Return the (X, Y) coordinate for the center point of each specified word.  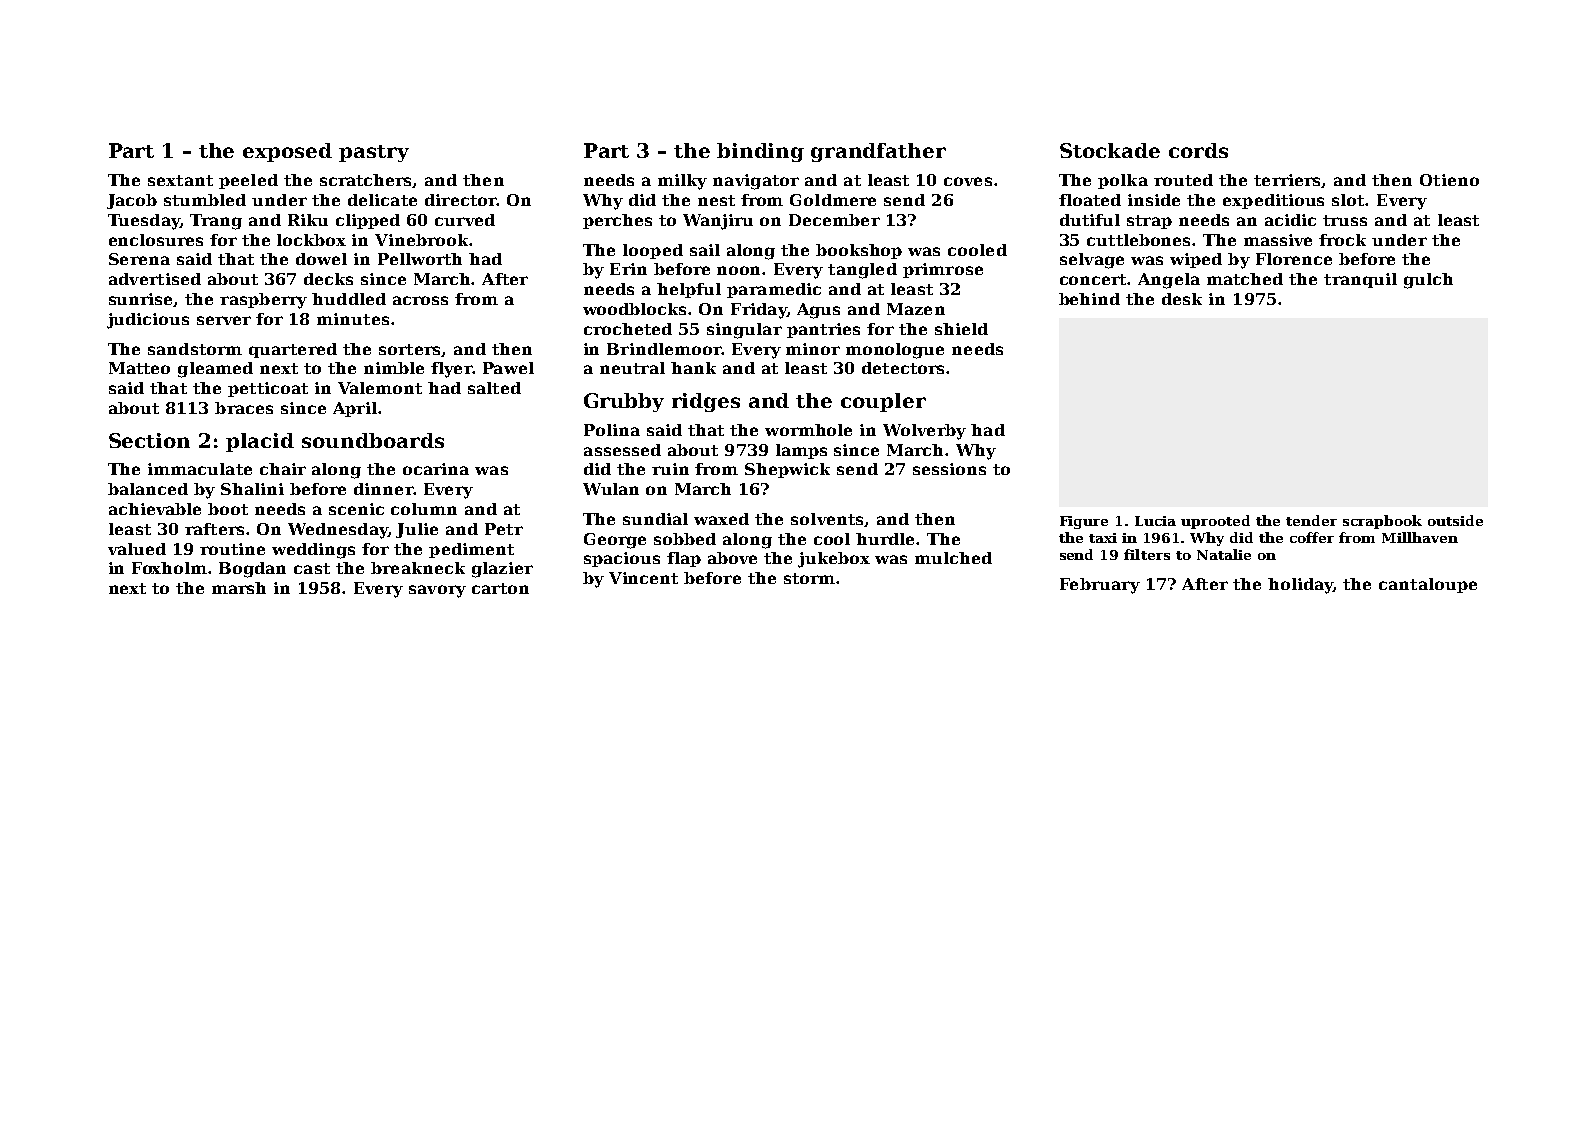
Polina (612, 430)
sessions (949, 469)
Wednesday (338, 531)
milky (682, 182)
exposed (287, 152)
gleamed (215, 370)
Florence (1294, 259)
